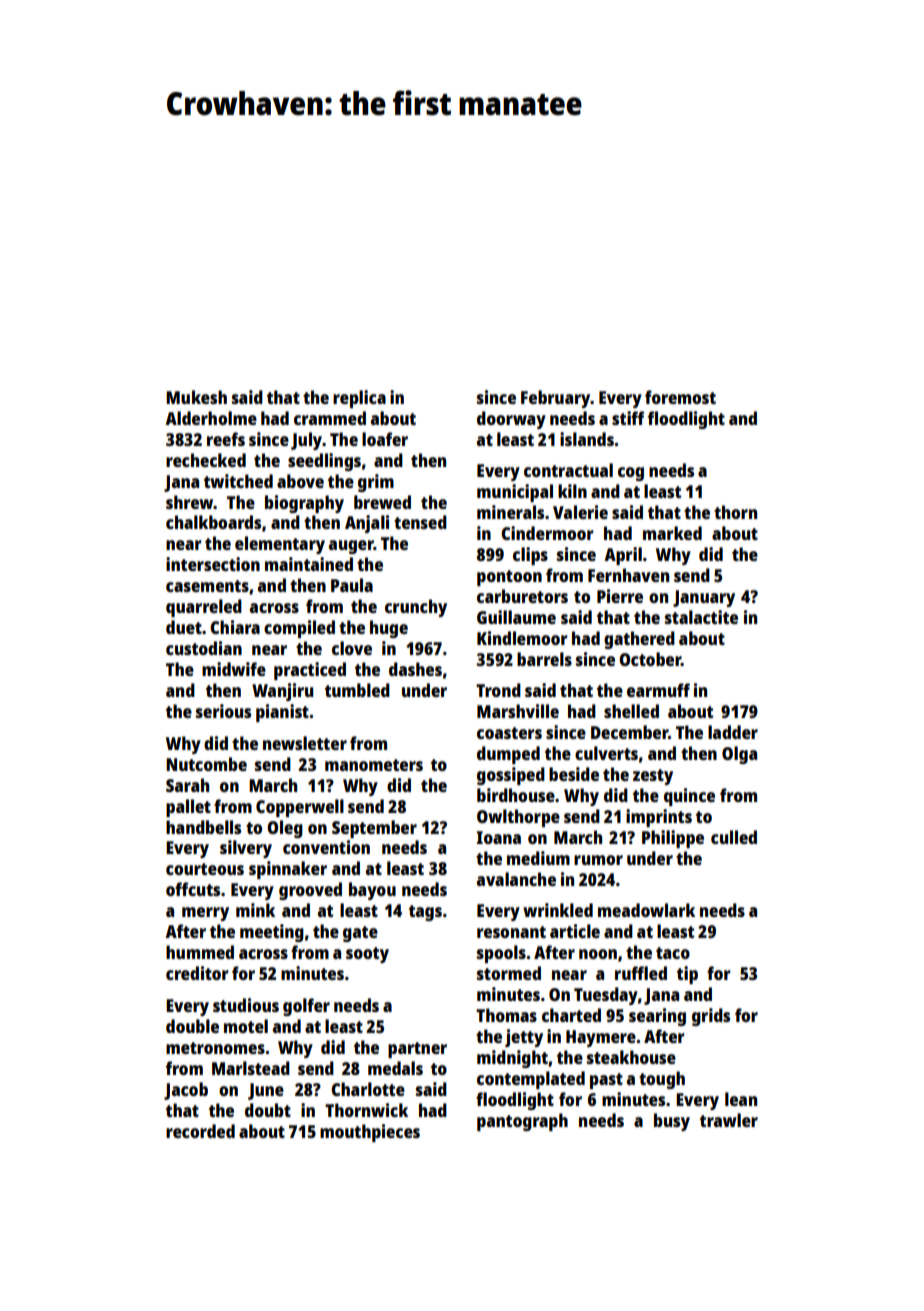 The image size is (924, 1311). I want to click on October, so click(650, 659).
